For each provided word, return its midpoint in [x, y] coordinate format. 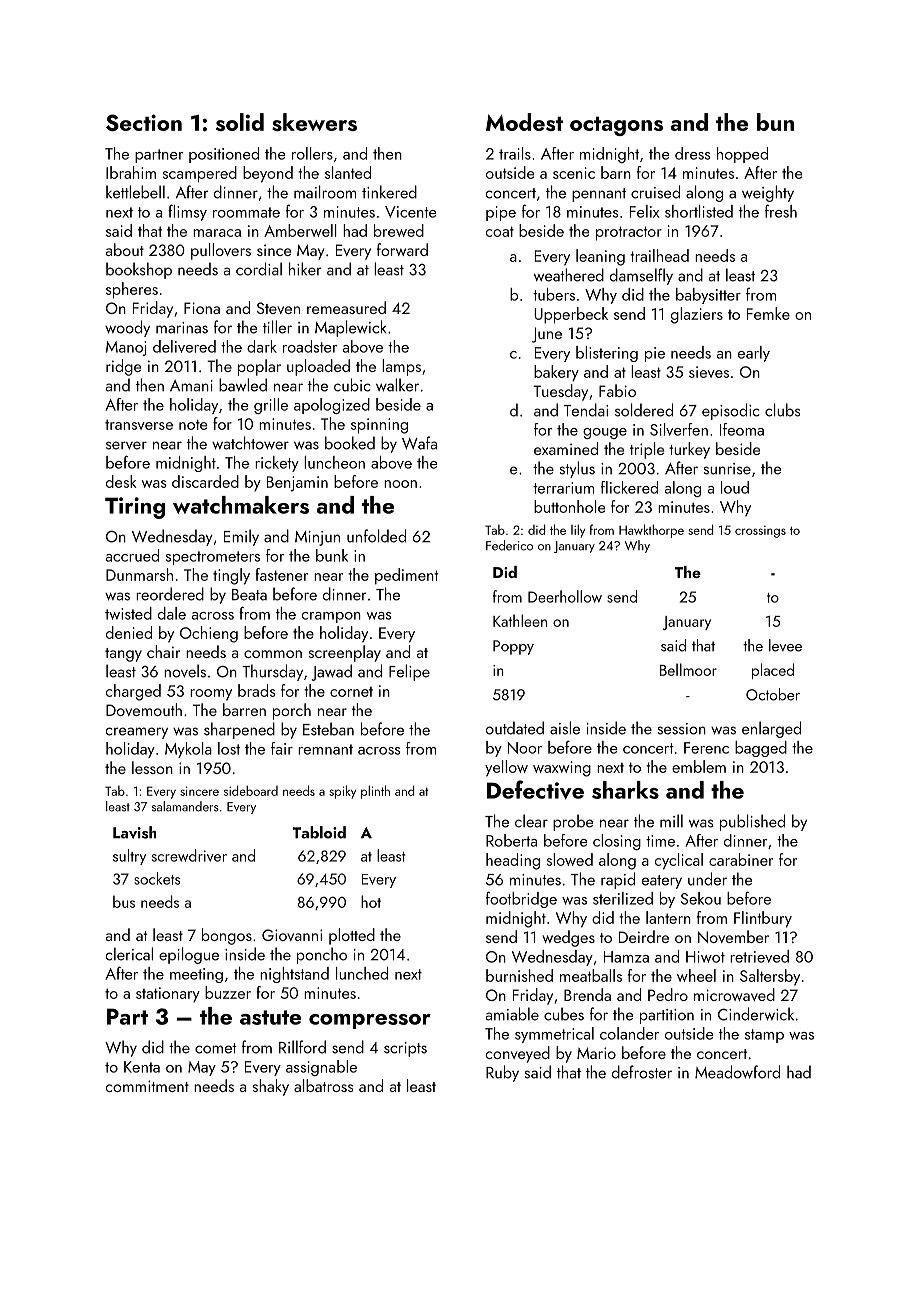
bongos [227, 936]
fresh [781, 211]
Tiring [135, 508]
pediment [406, 576]
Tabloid [319, 832]
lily [578, 531]
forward [402, 249]
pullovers [221, 251]
